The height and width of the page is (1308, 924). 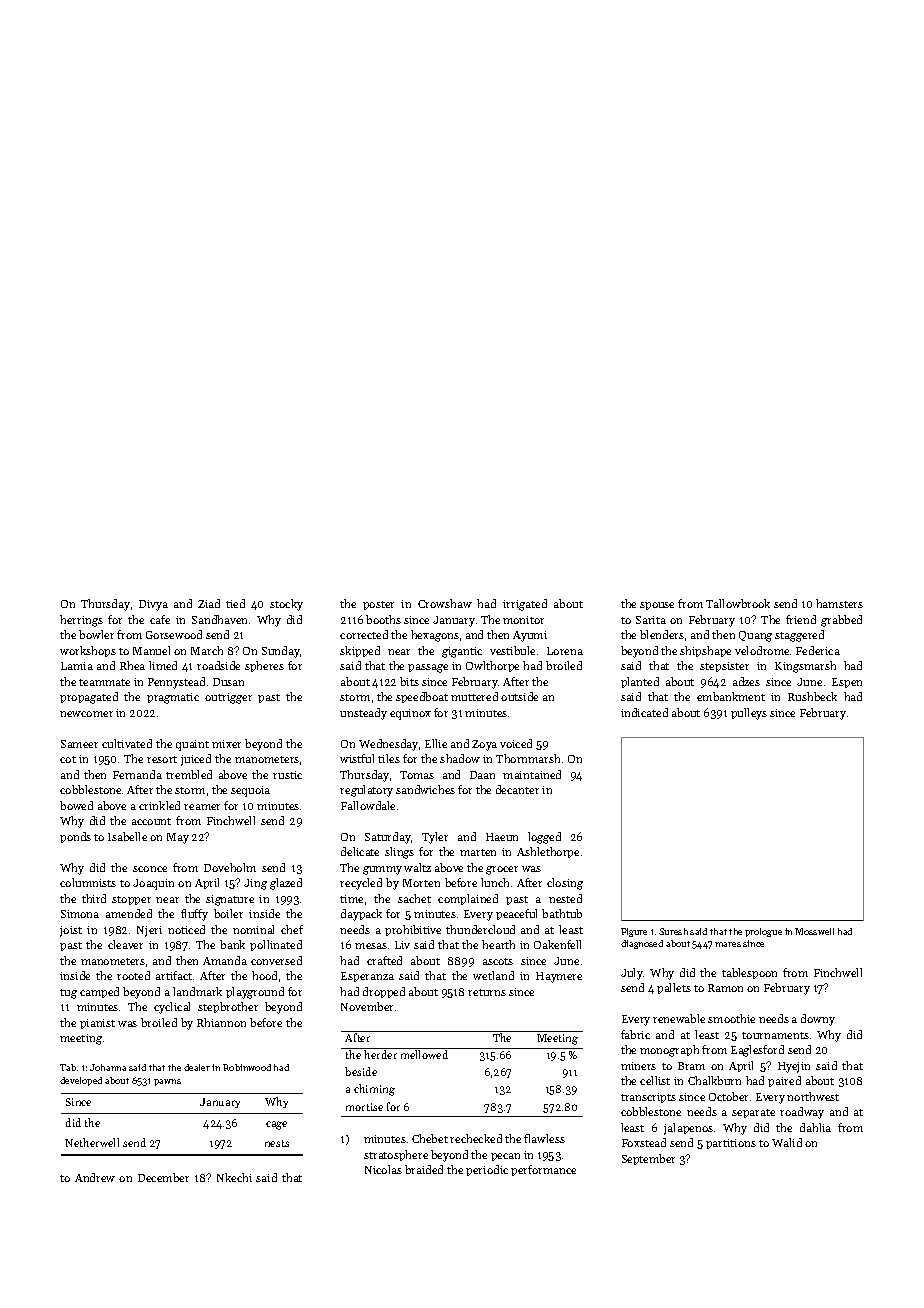 What do you see at coordinates (137, 774) in the page?
I see `Fernanda` at bounding box center [137, 774].
